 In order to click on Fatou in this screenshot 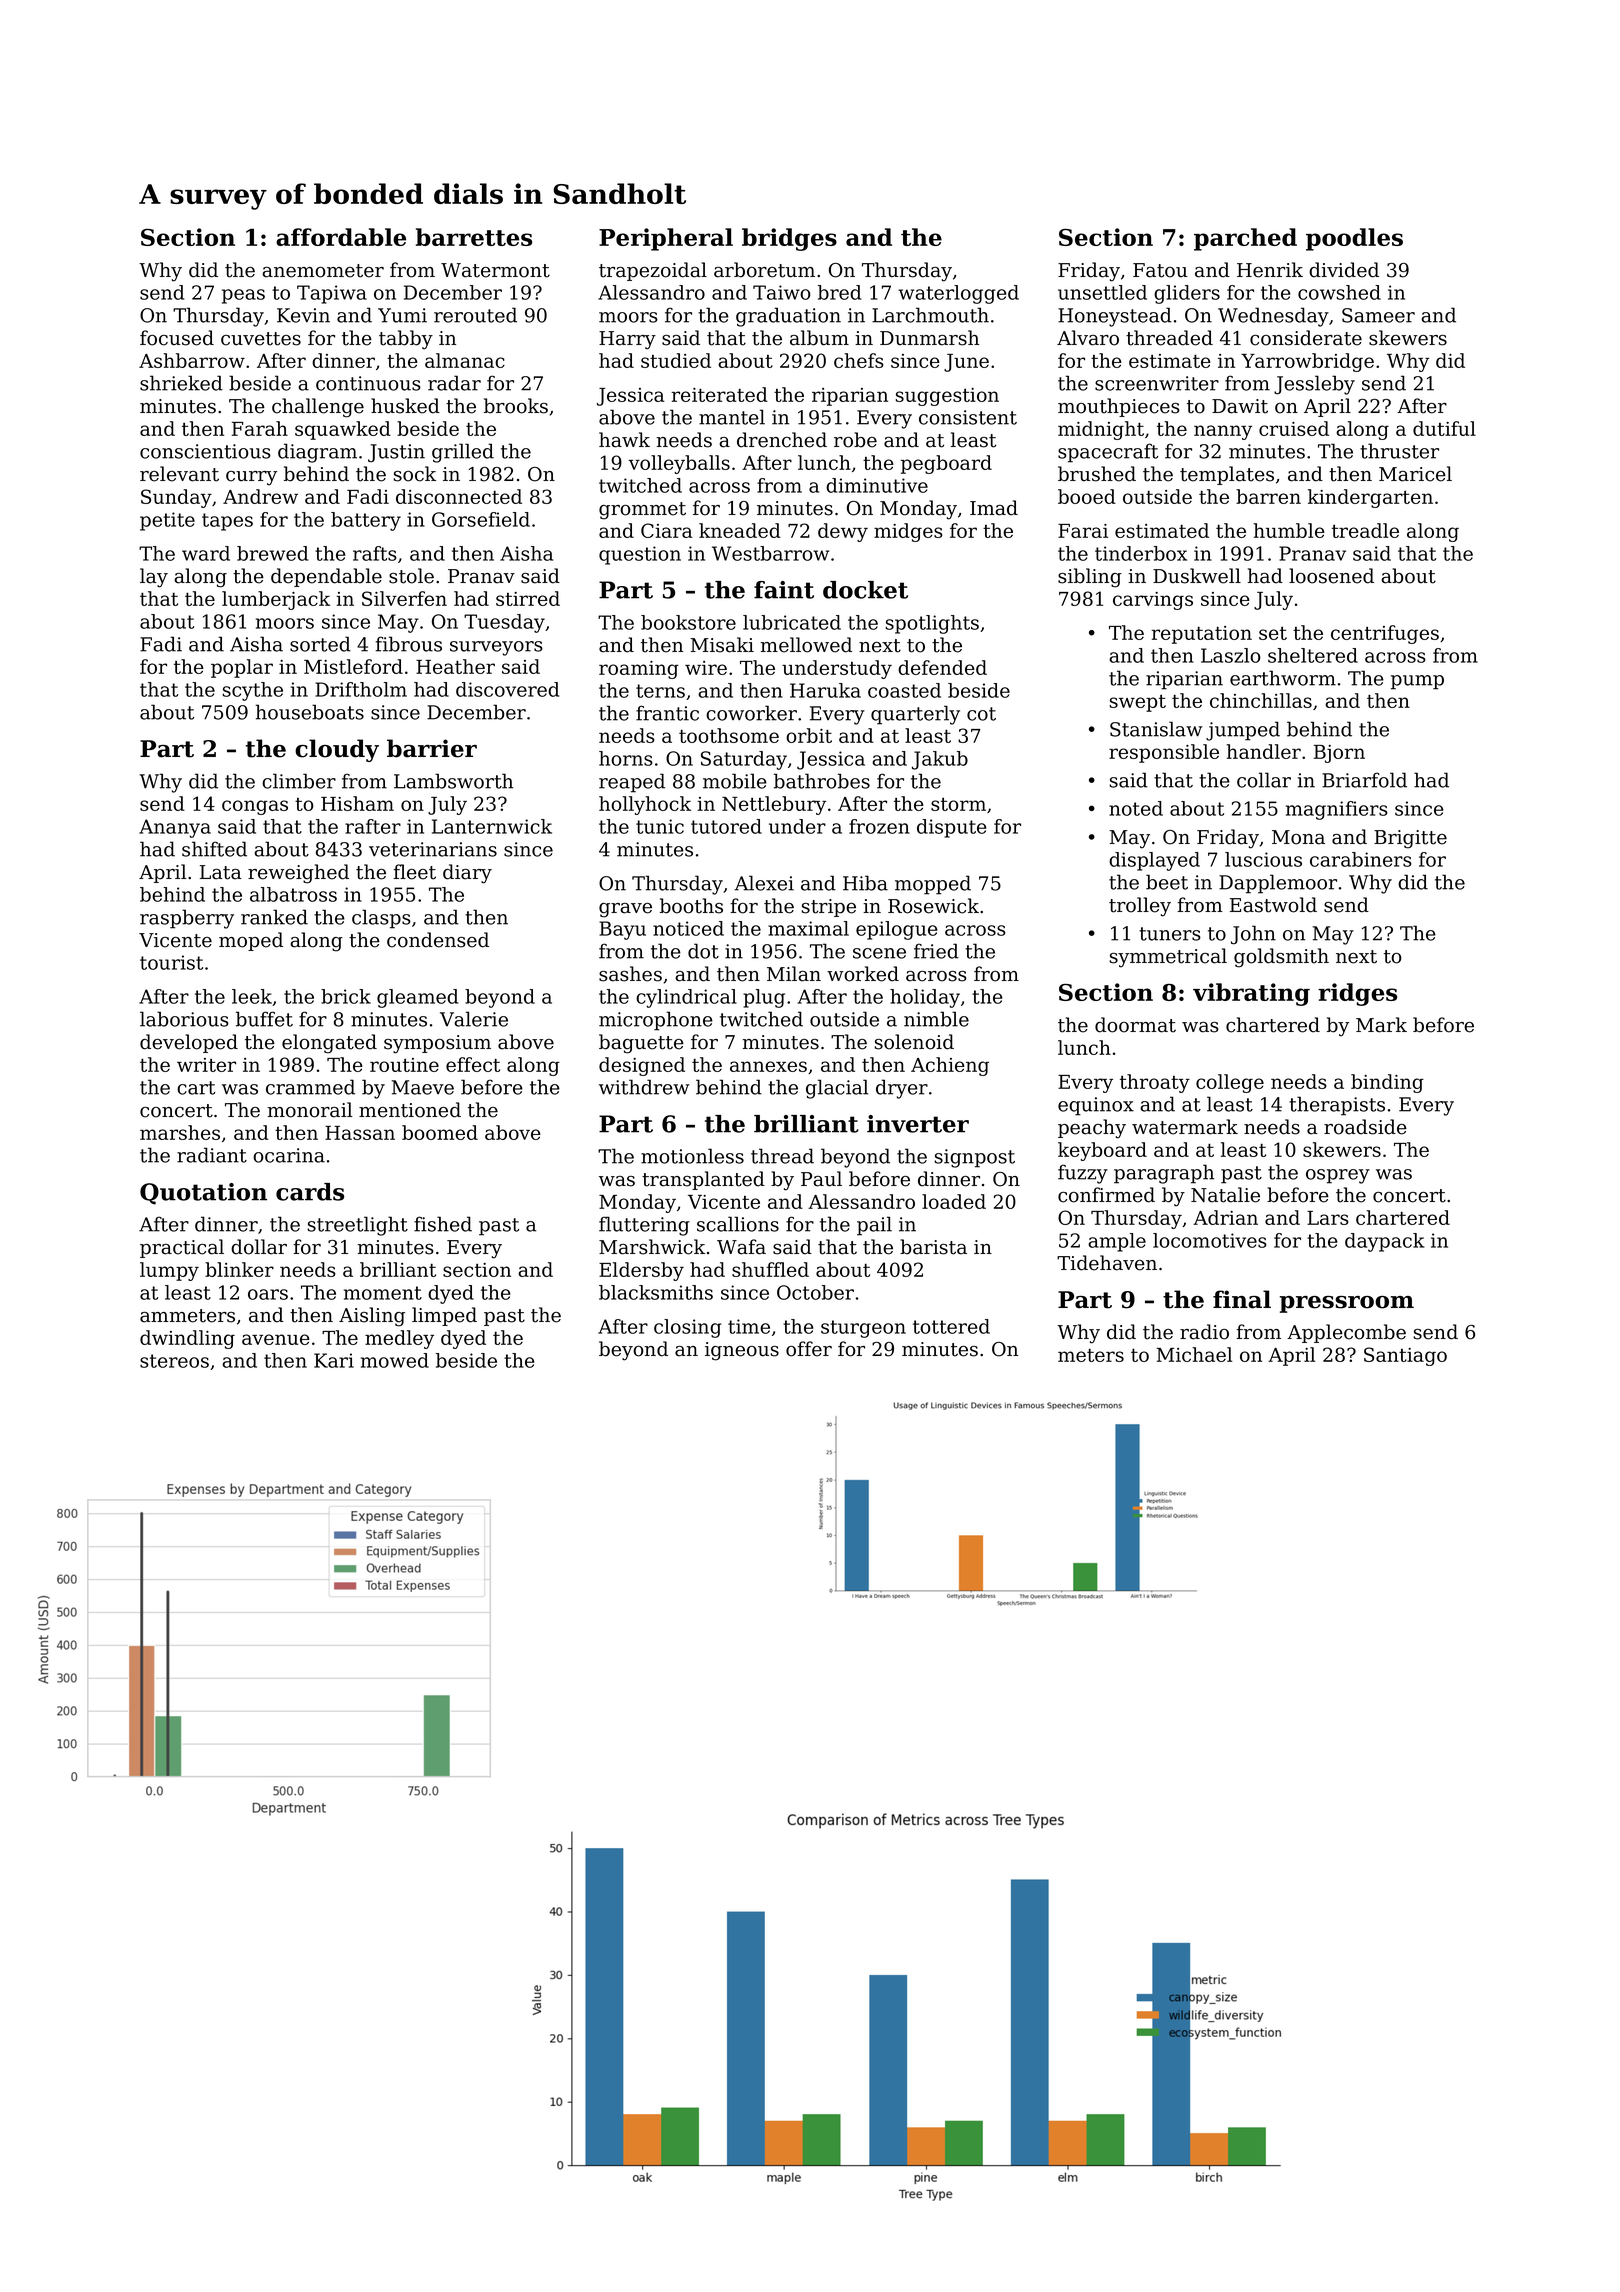, I will do `click(1160, 270)`.
